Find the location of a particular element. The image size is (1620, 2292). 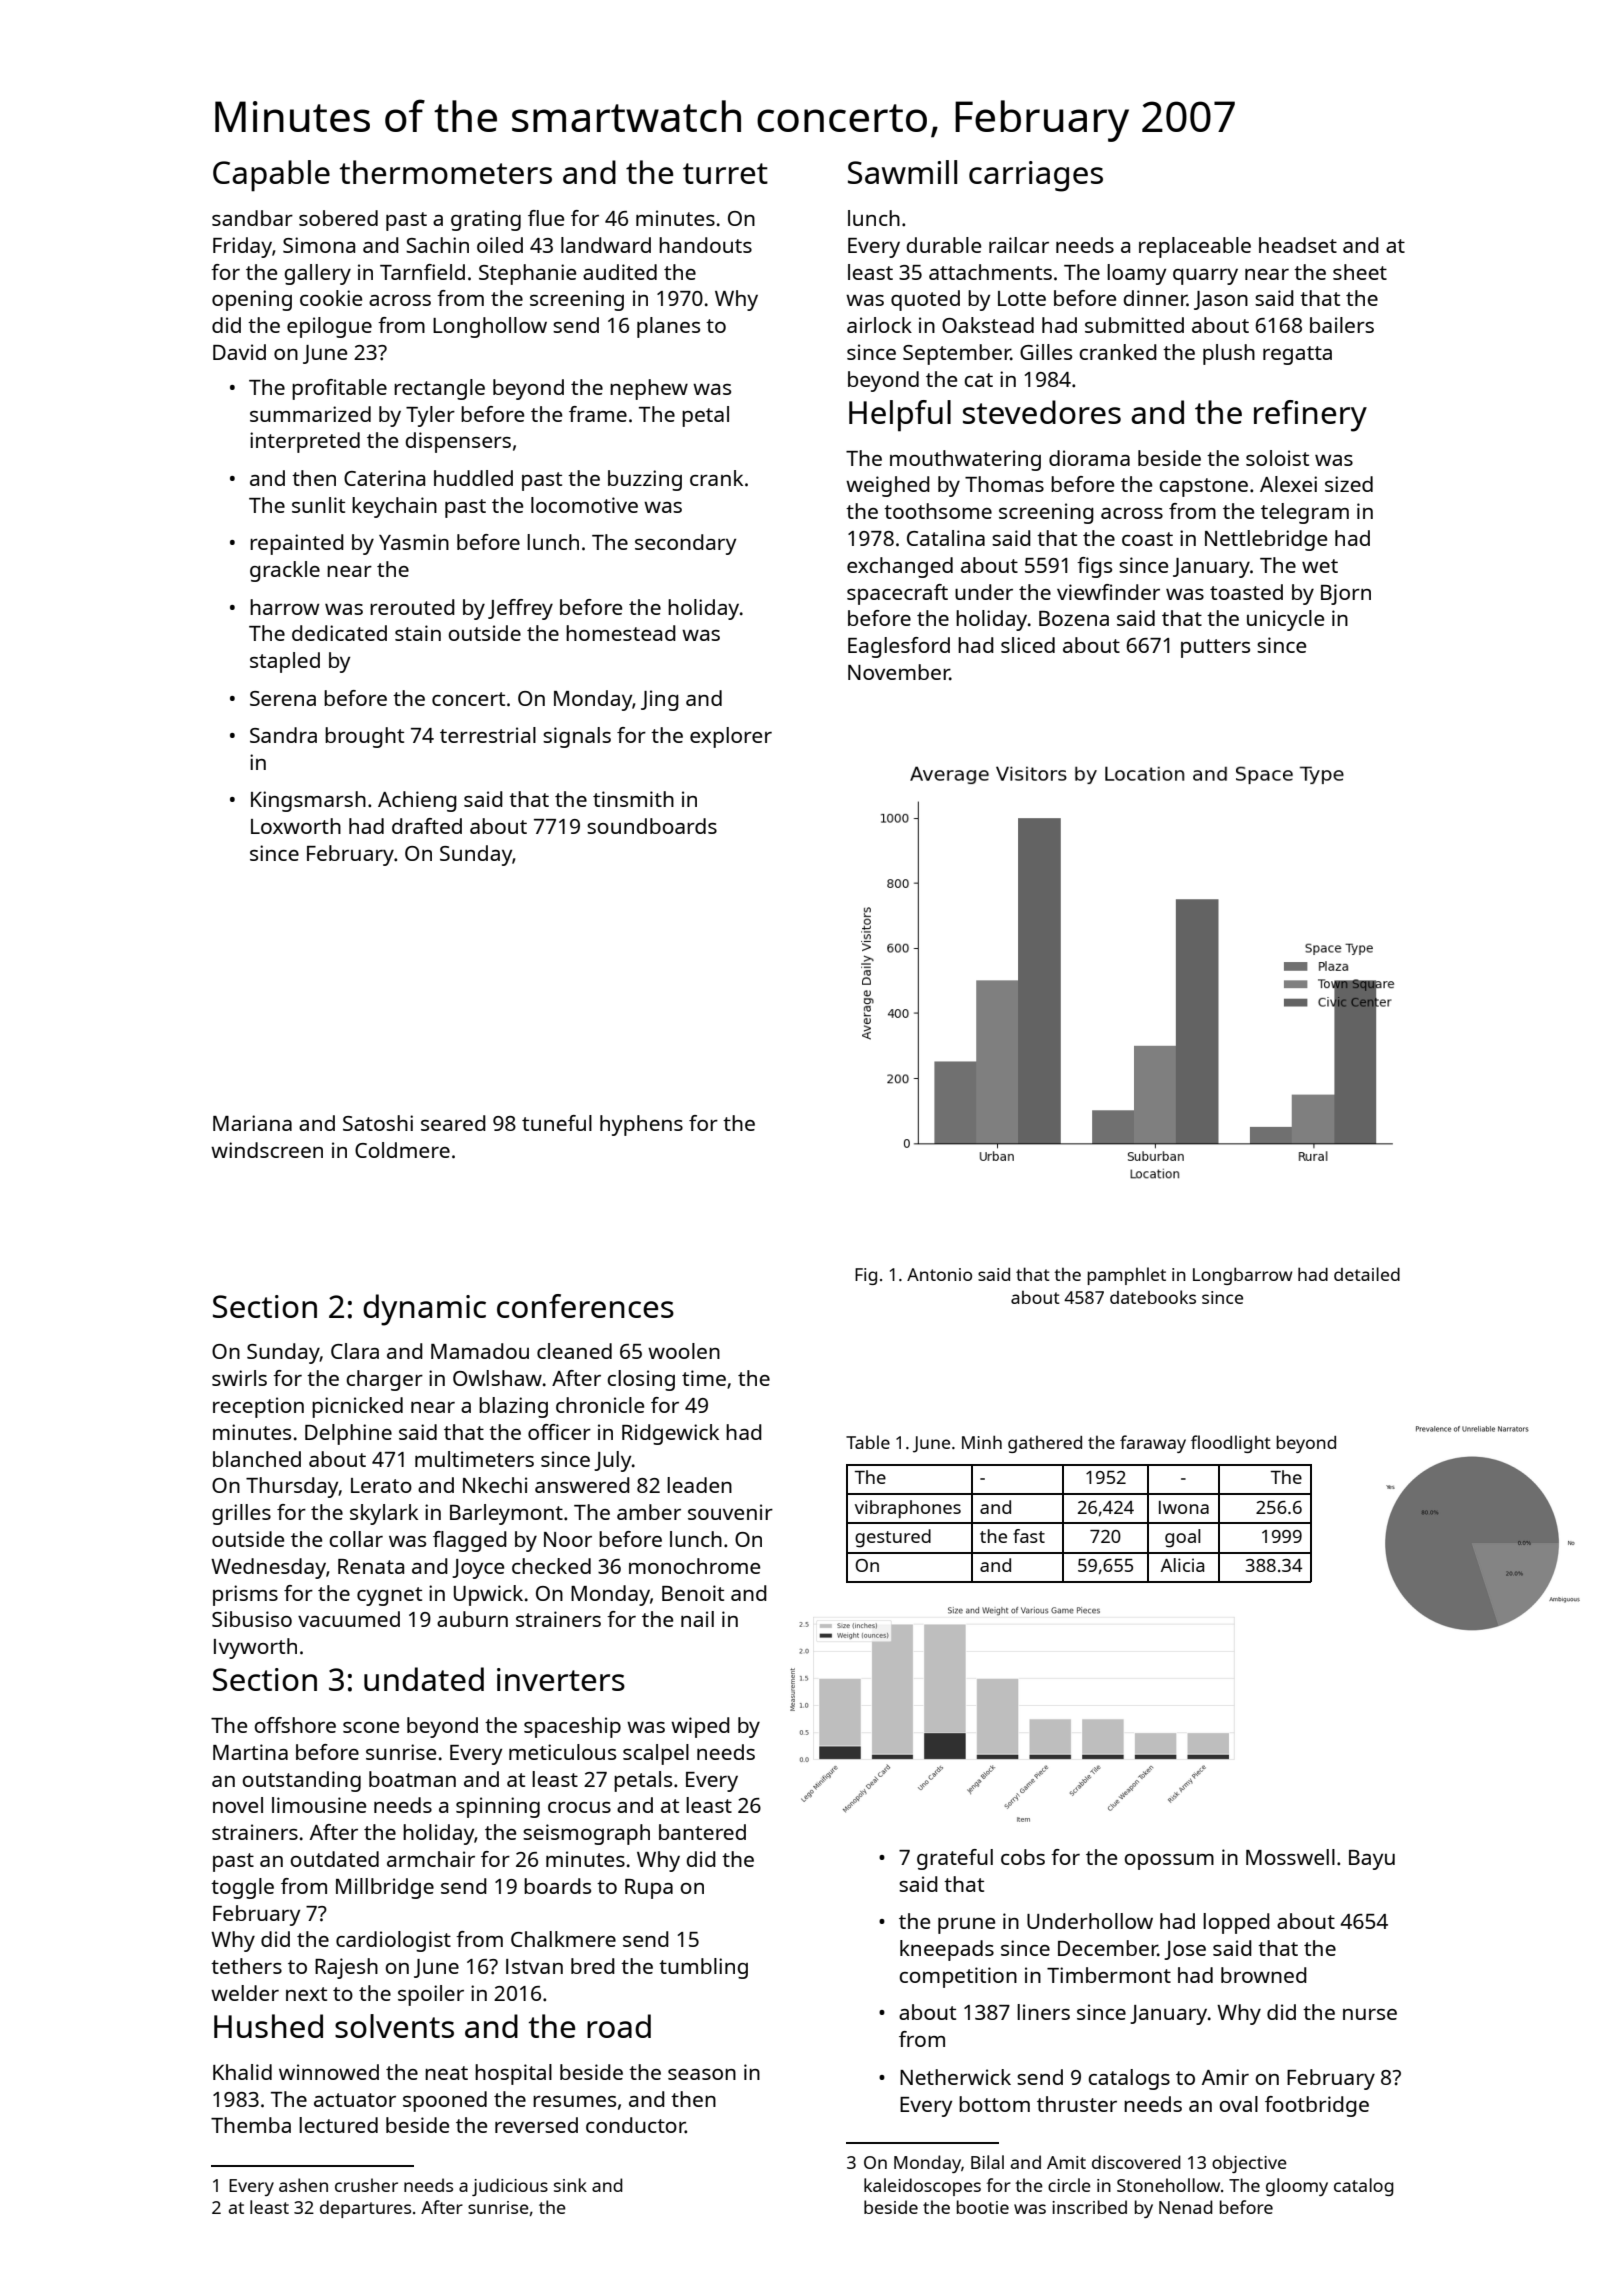

departures is located at coordinates (365, 2209).
